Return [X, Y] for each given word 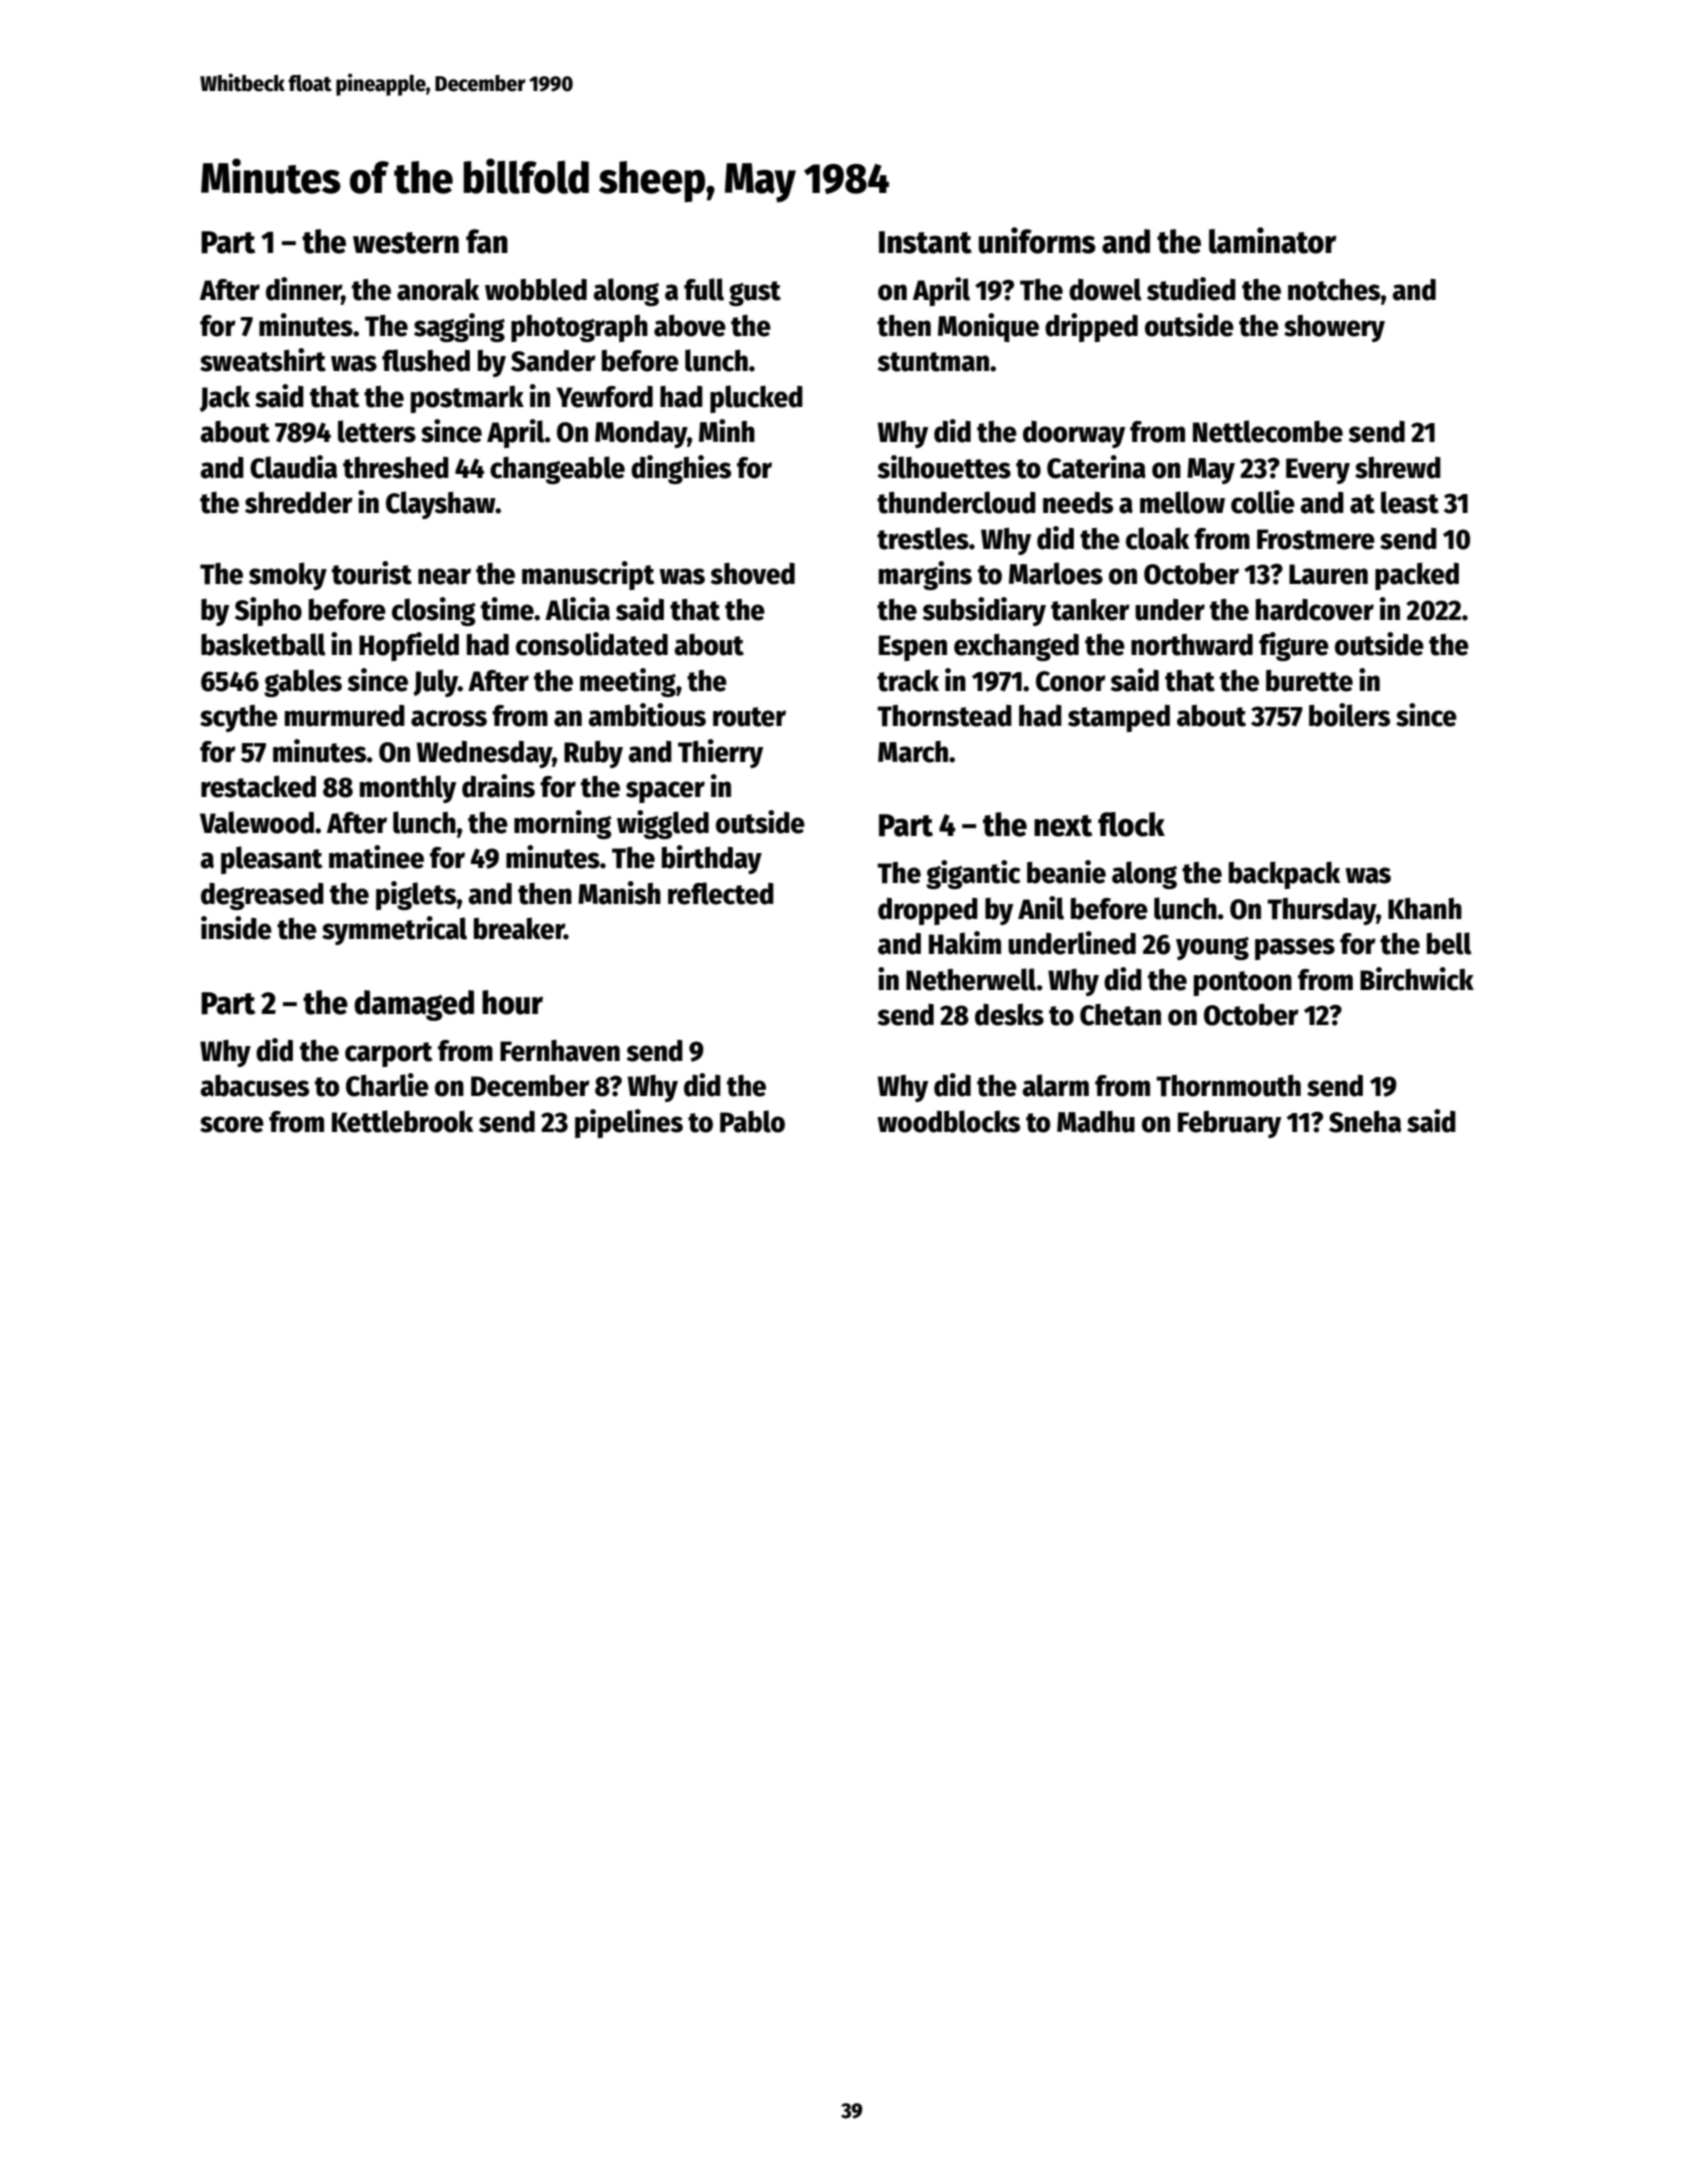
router [749, 717]
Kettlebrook [402, 1121]
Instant [925, 242]
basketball [263, 644]
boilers [1349, 715]
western [406, 243]
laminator [1273, 240]
